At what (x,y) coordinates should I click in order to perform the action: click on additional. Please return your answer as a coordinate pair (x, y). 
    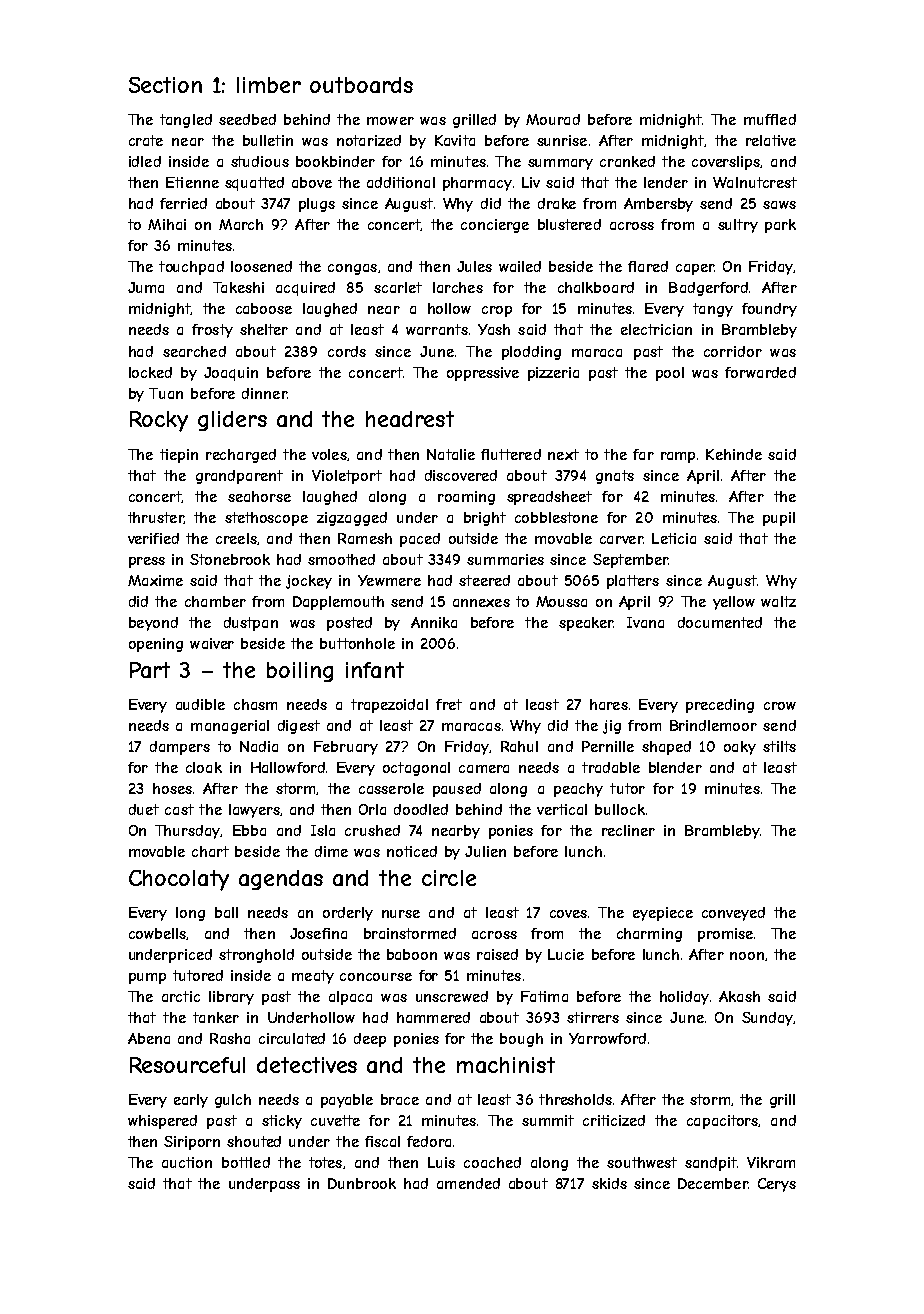
    Looking at the image, I should click on (401, 182).
